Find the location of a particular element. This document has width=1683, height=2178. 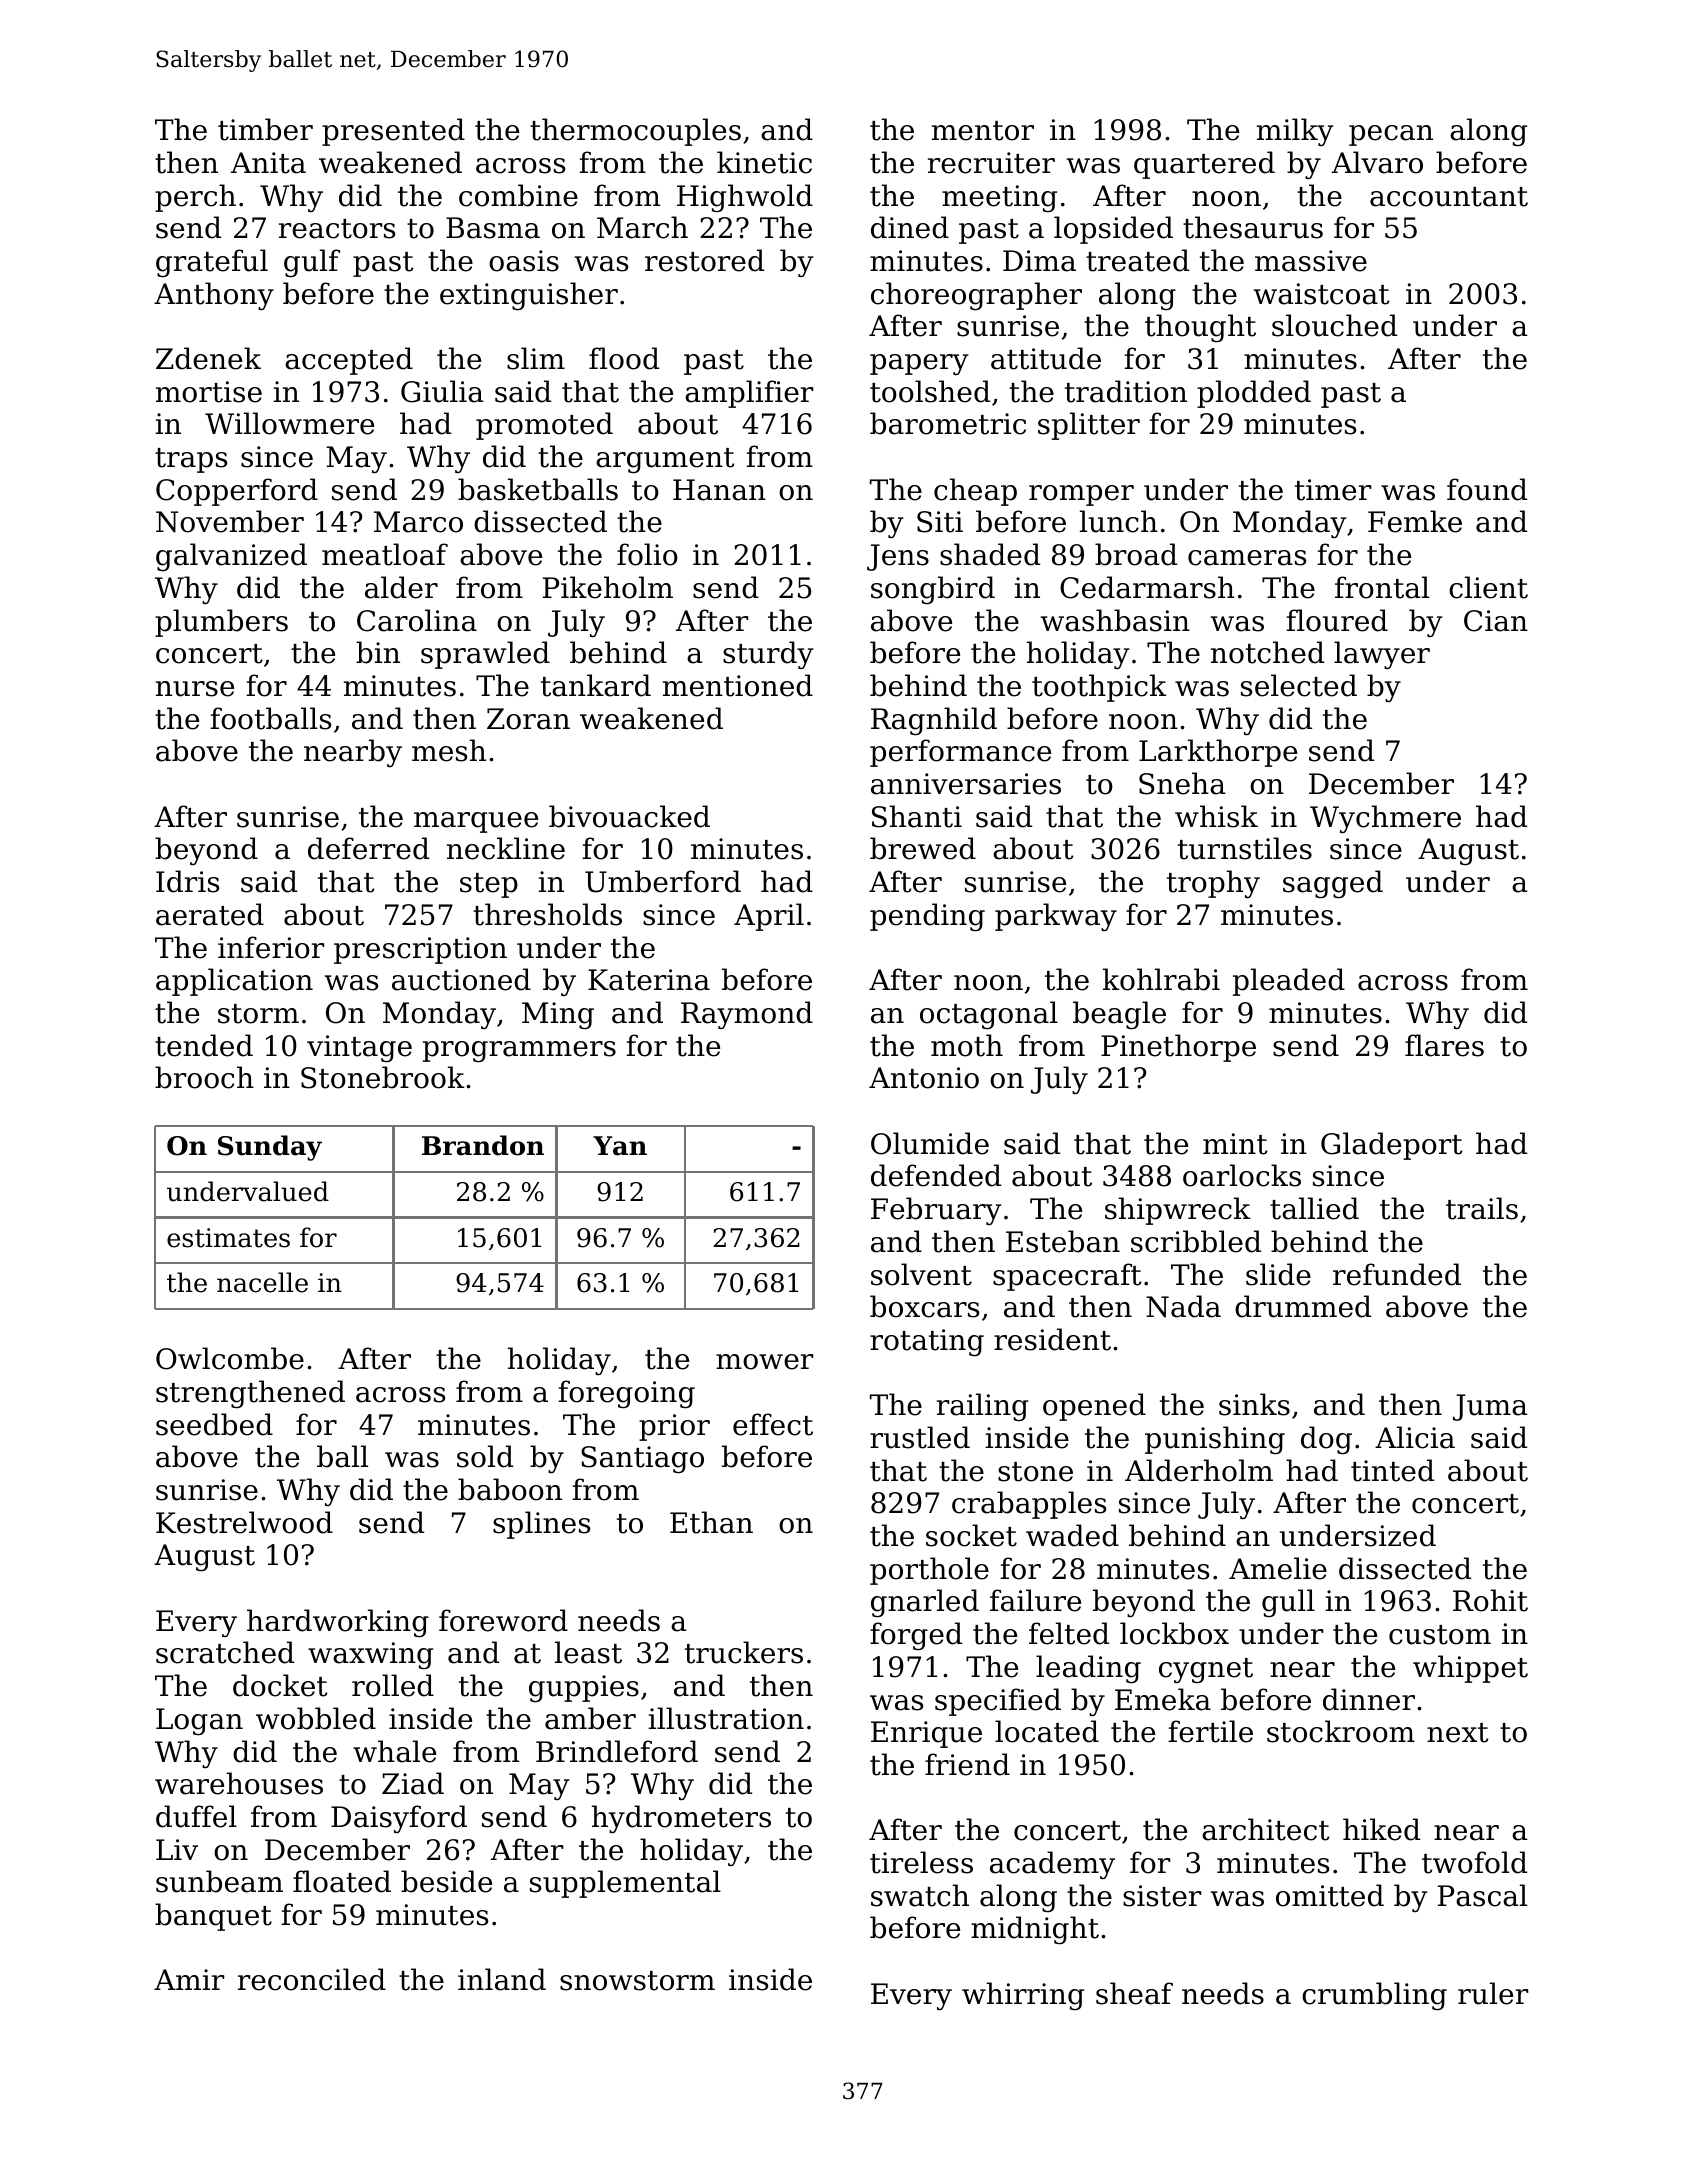

kinetic is located at coordinates (764, 162).
